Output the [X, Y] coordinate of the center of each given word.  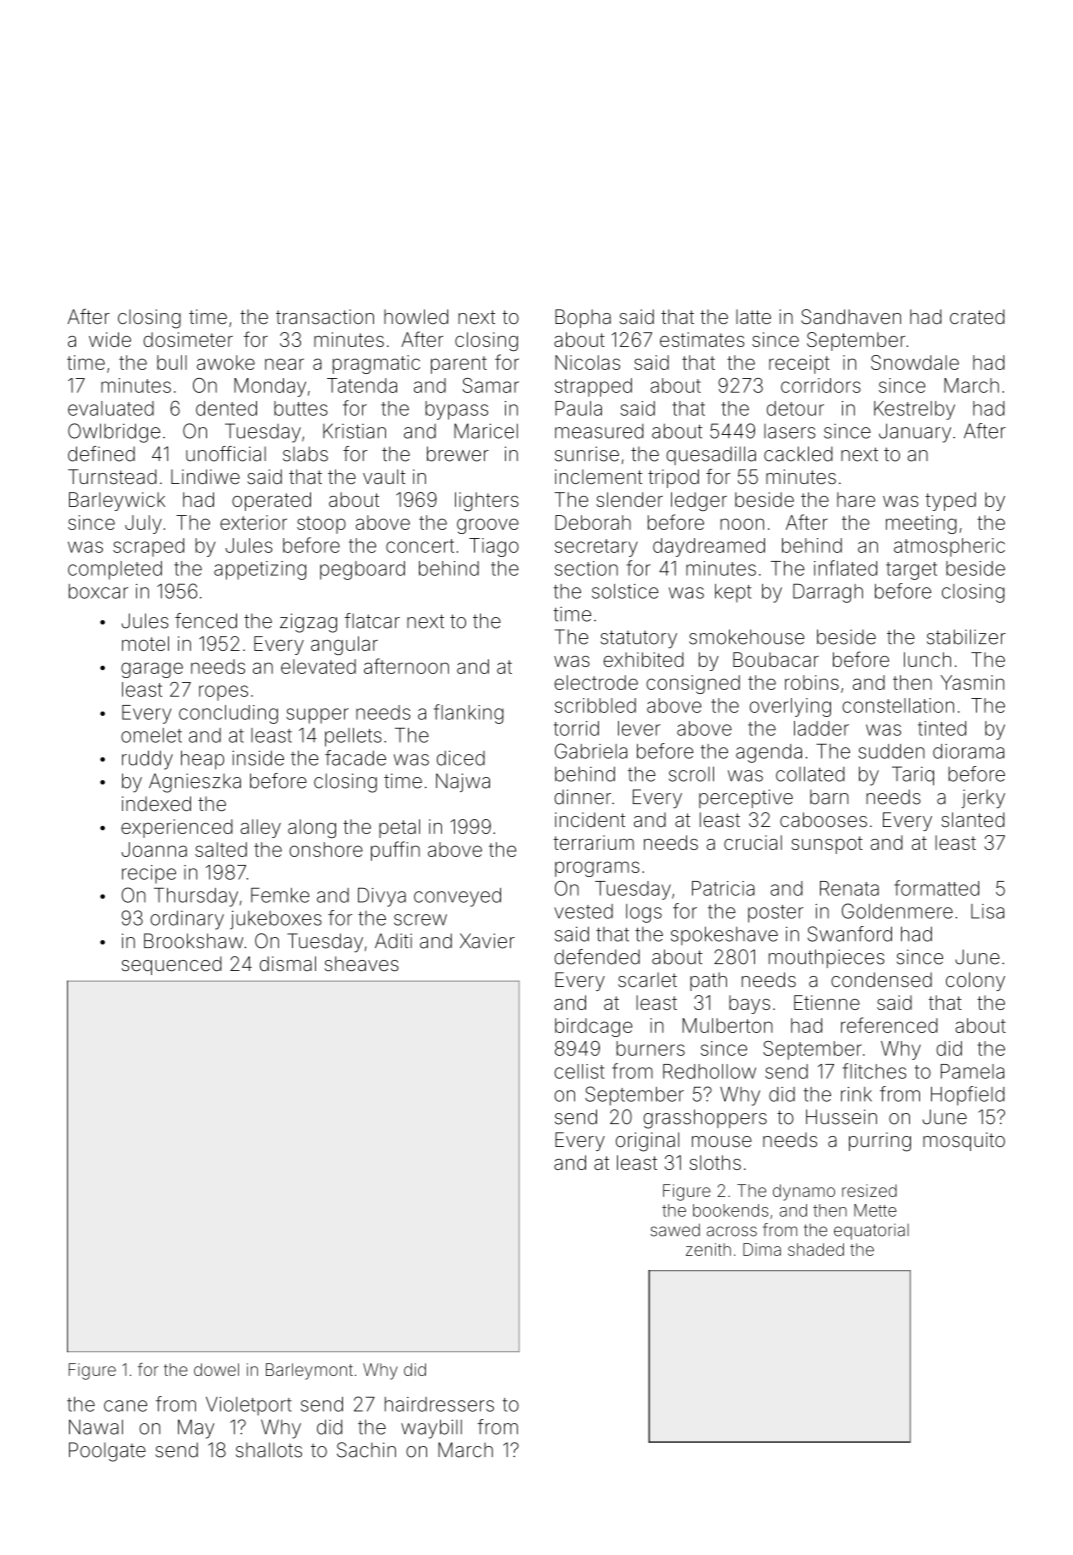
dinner [582, 797]
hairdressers [439, 1404]
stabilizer [966, 637]
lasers [790, 431]
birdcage [594, 1027]
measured [599, 431]
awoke [226, 362]
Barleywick [117, 501]
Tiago [494, 547]
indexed [156, 803]
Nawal [96, 1427]
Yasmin [972, 682]
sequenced [172, 965]
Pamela [972, 1071]
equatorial [871, 1232]
